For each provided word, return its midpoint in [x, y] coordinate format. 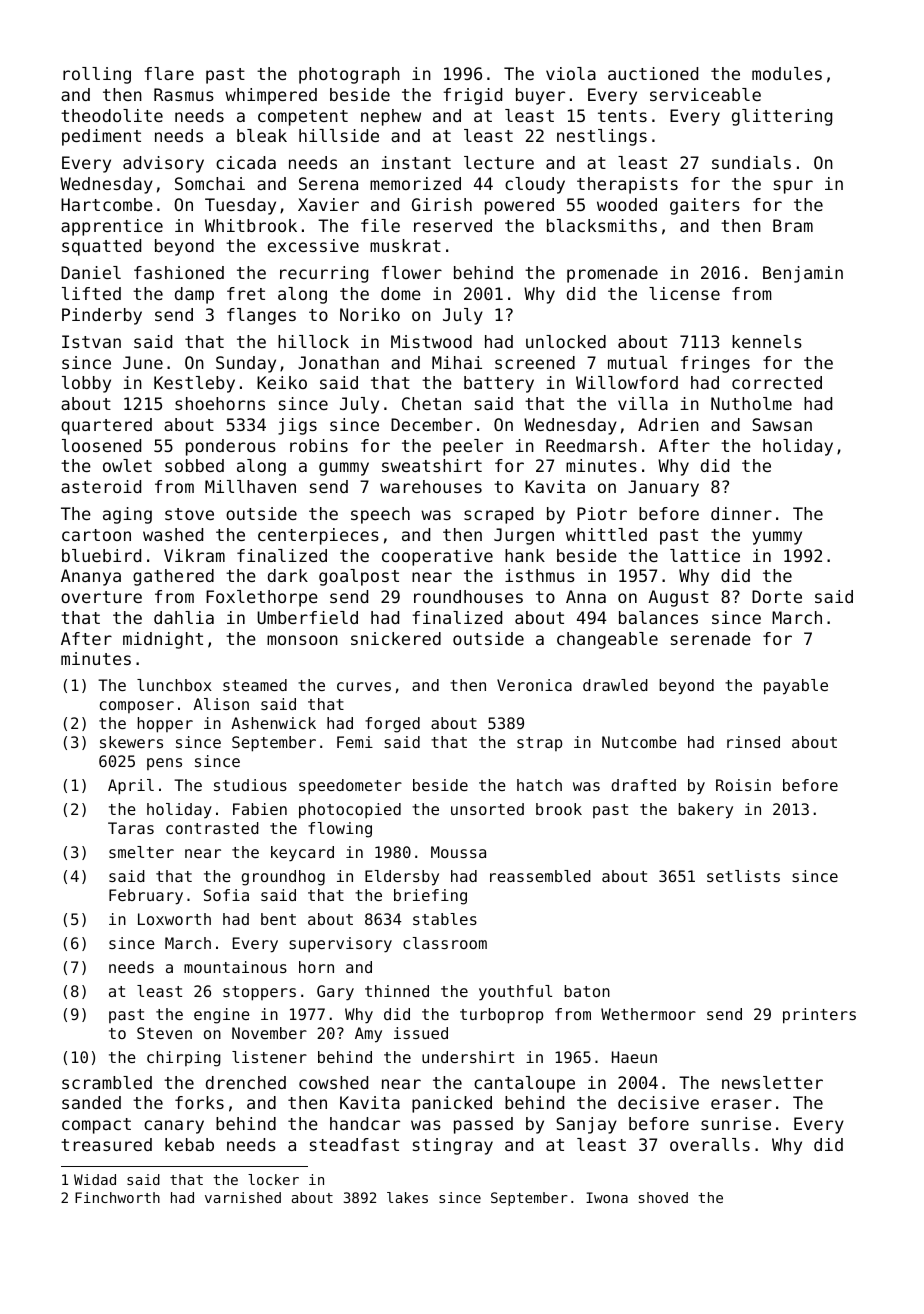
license [684, 293]
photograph [349, 75]
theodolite [112, 115]
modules [787, 73]
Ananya [91, 577]
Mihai [457, 362]
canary [174, 1127]
